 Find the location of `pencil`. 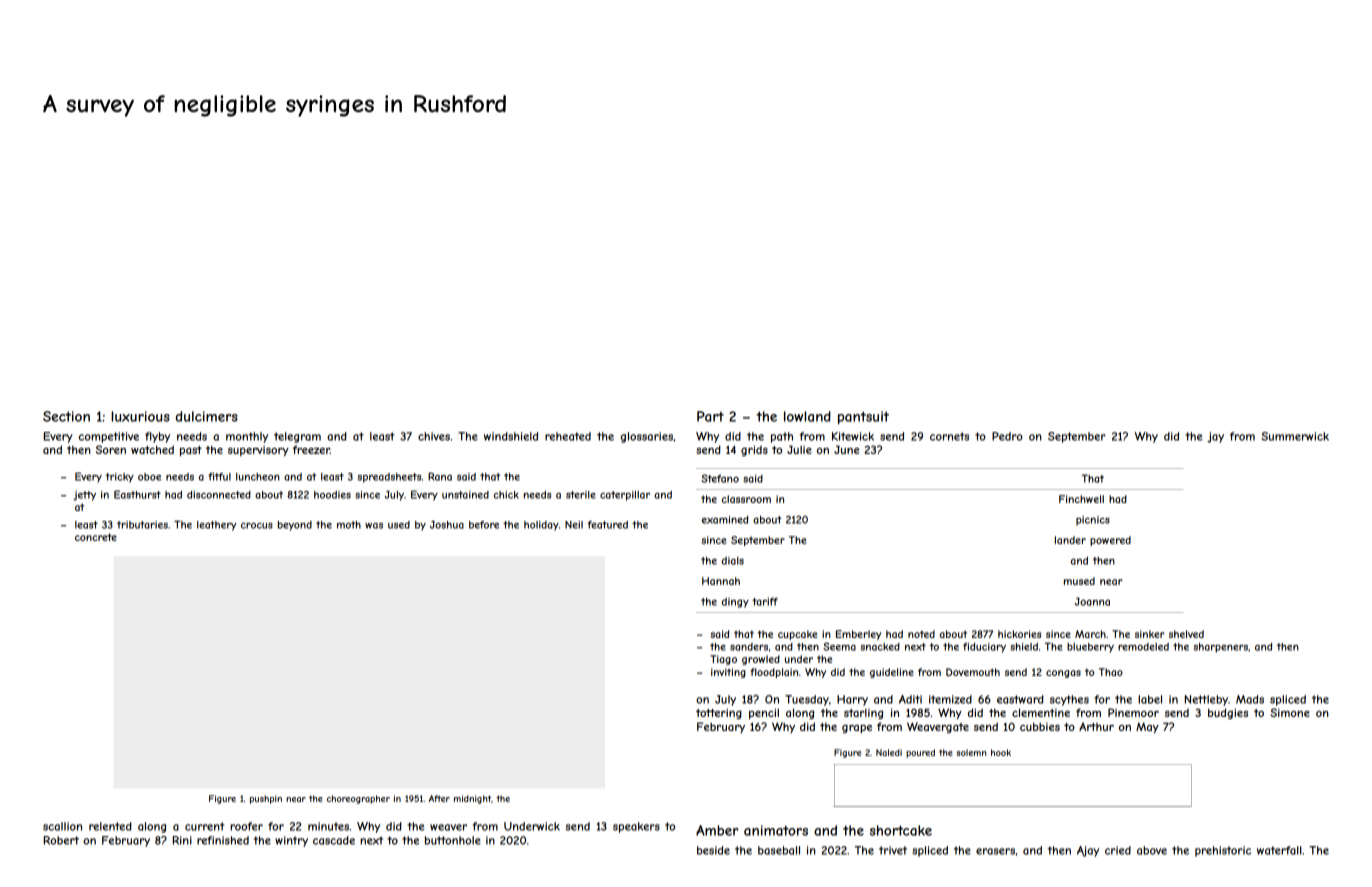

pencil is located at coordinates (764, 713).
